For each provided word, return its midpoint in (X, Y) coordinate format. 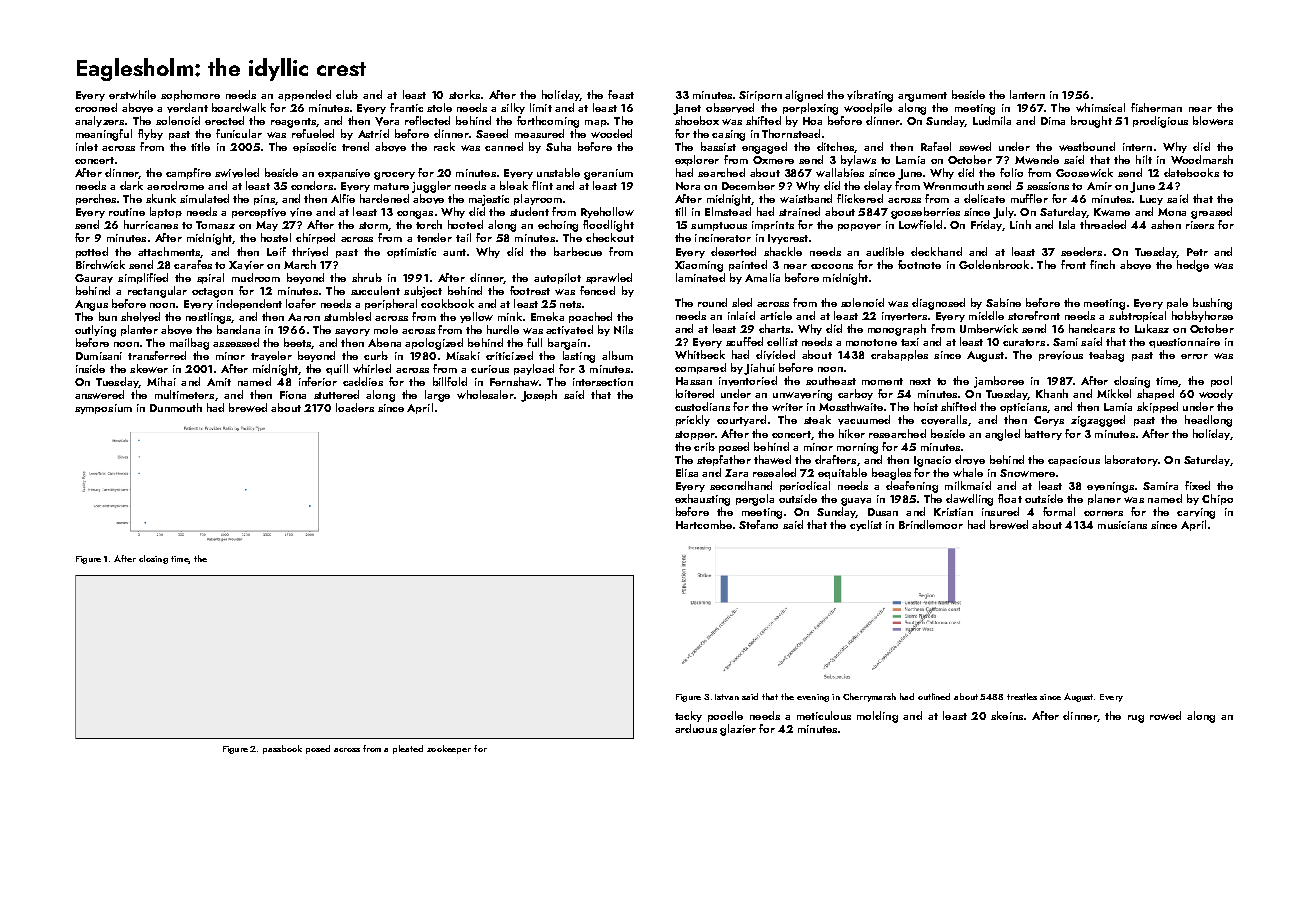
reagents (293, 123)
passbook (282, 749)
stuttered (336, 394)
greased (1211, 213)
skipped (1157, 407)
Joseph (539, 396)
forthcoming (548, 122)
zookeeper (449, 749)
